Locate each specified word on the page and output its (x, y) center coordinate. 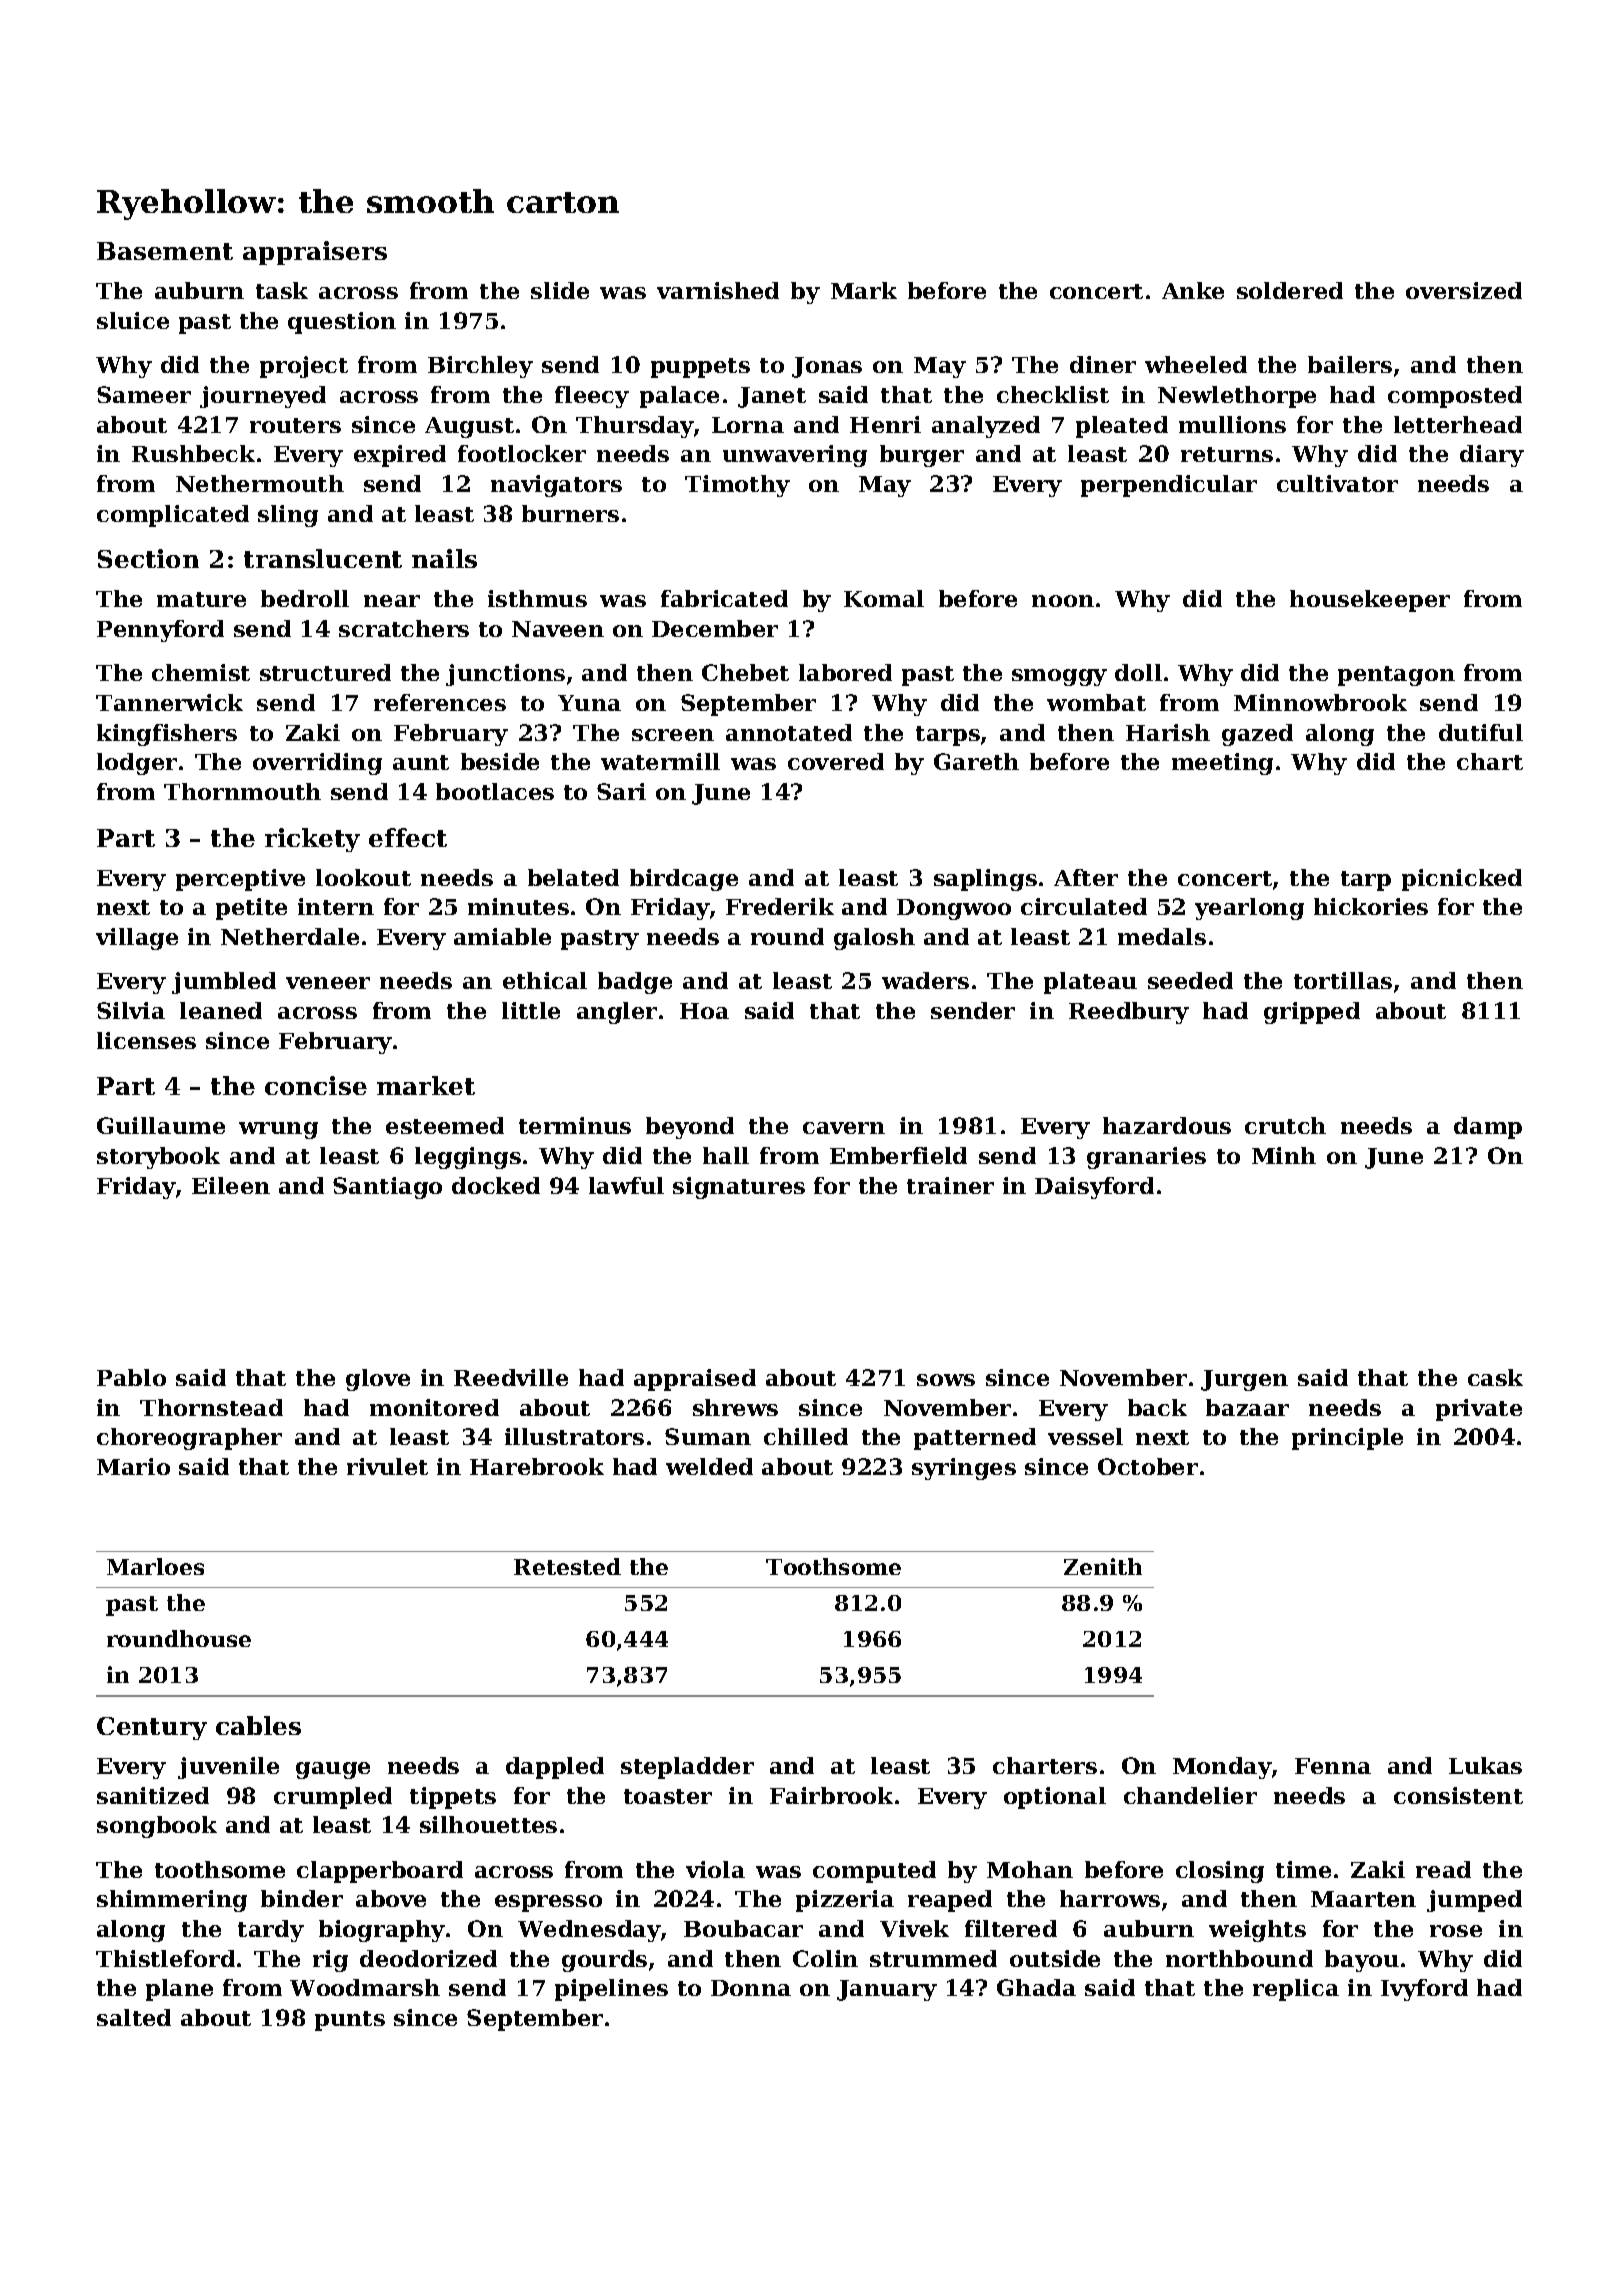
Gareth (976, 761)
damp (1488, 1128)
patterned (975, 1439)
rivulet (387, 1466)
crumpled (333, 1798)
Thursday (635, 427)
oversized (1464, 290)
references (440, 702)
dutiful (1481, 732)
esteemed (445, 1125)
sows (946, 1380)
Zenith (1103, 1566)
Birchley (480, 367)
